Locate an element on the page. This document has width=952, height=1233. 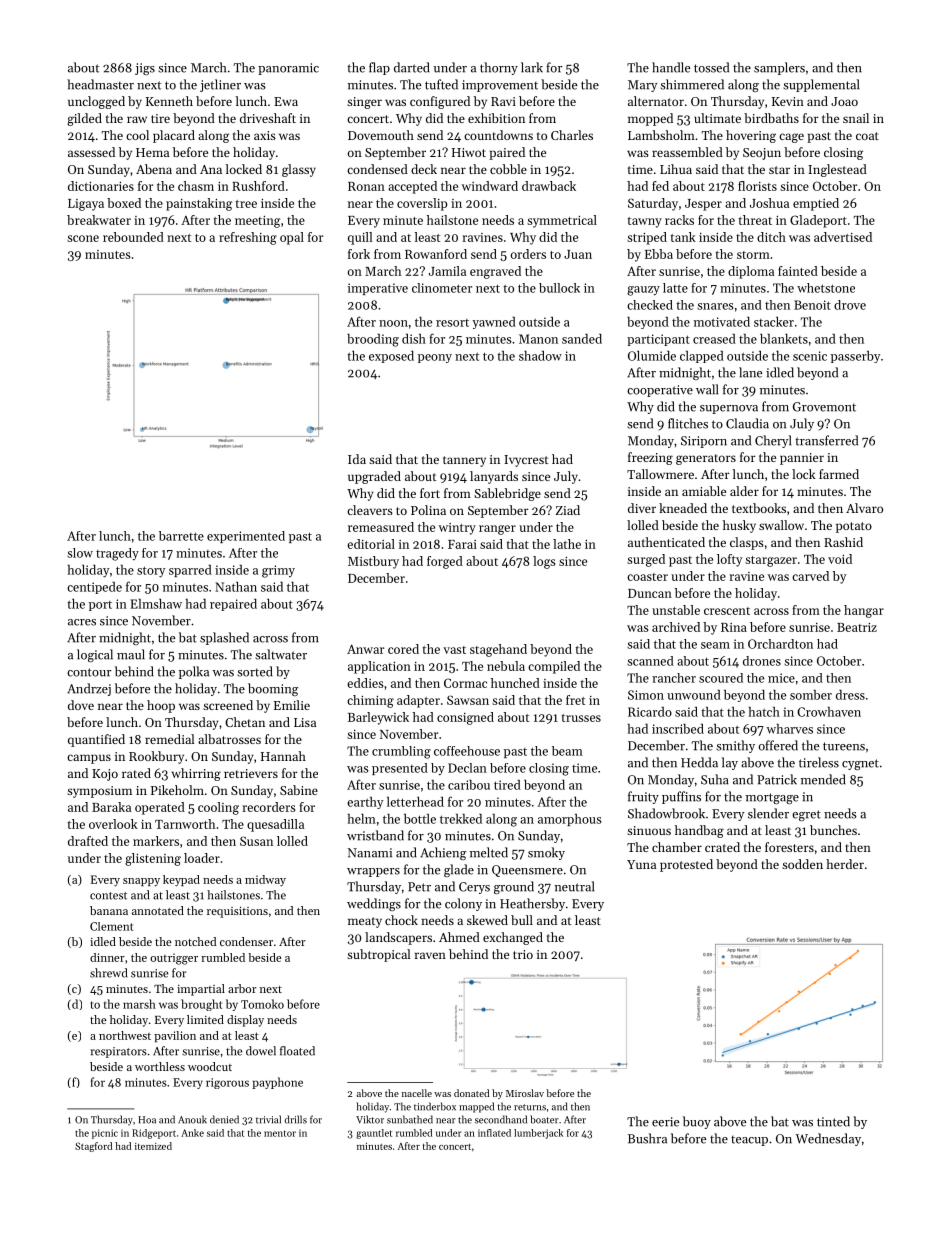
Suha is located at coordinates (715, 779).
